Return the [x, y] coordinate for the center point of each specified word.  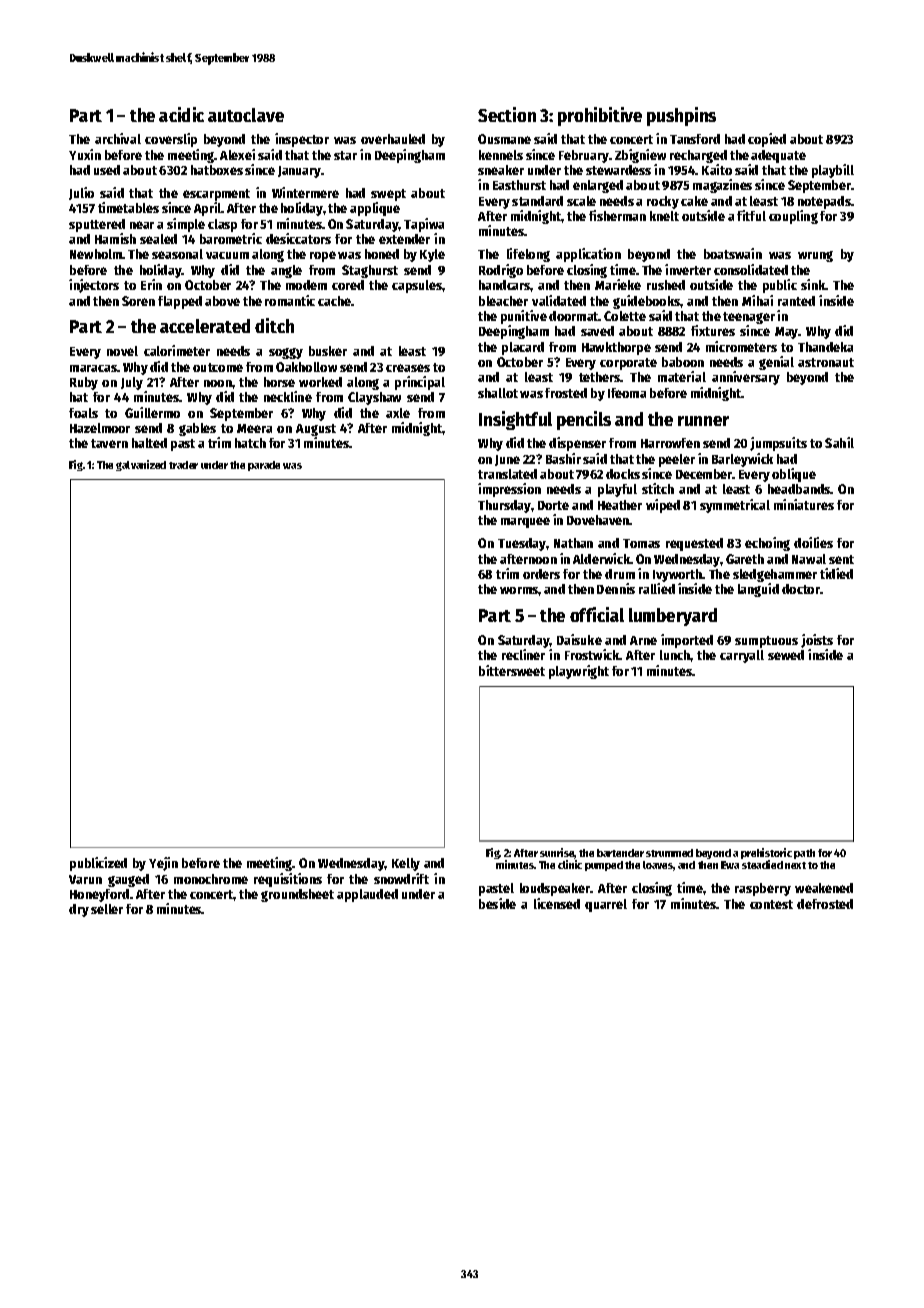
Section [507, 114]
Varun [85, 879]
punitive [524, 317]
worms [519, 590]
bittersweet [512, 670]
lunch [675, 655]
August [316, 430]
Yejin [163, 864]
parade [264, 466]
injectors [94, 286]
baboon [683, 362]
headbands [799, 489]
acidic [181, 114]
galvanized [141, 465]
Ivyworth [678, 575]
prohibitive [600, 116]
